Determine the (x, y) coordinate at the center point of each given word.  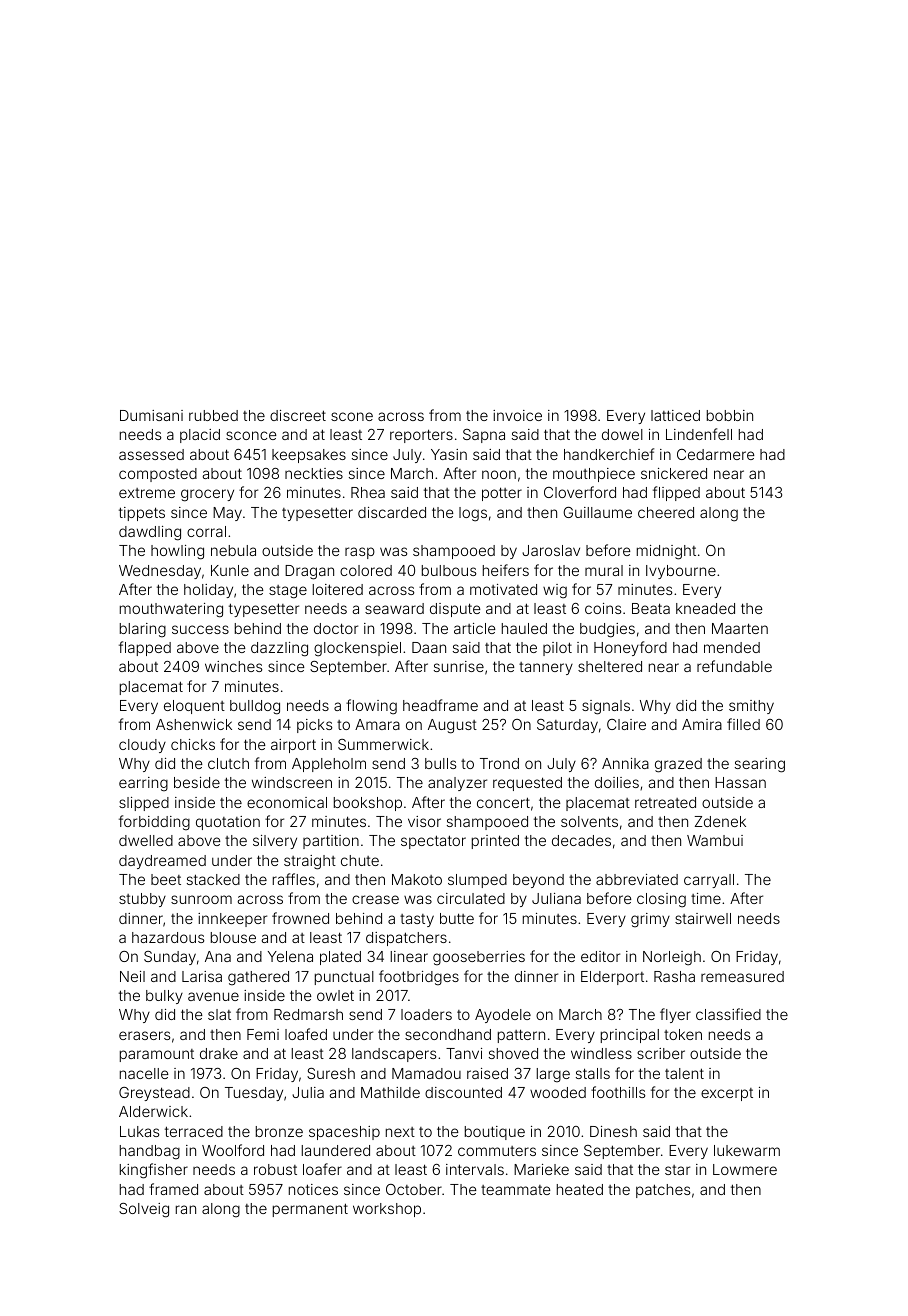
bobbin (730, 415)
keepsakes (309, 456)
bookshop (368, 804)
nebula (233, 550)
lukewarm (747, 1150)
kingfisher (154, 1171)
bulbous (449, 570)
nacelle (144, 1073)
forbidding (154, 823)
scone (352, 416)
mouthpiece (594, 475)
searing (760, 765)
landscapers (394, 1055)
